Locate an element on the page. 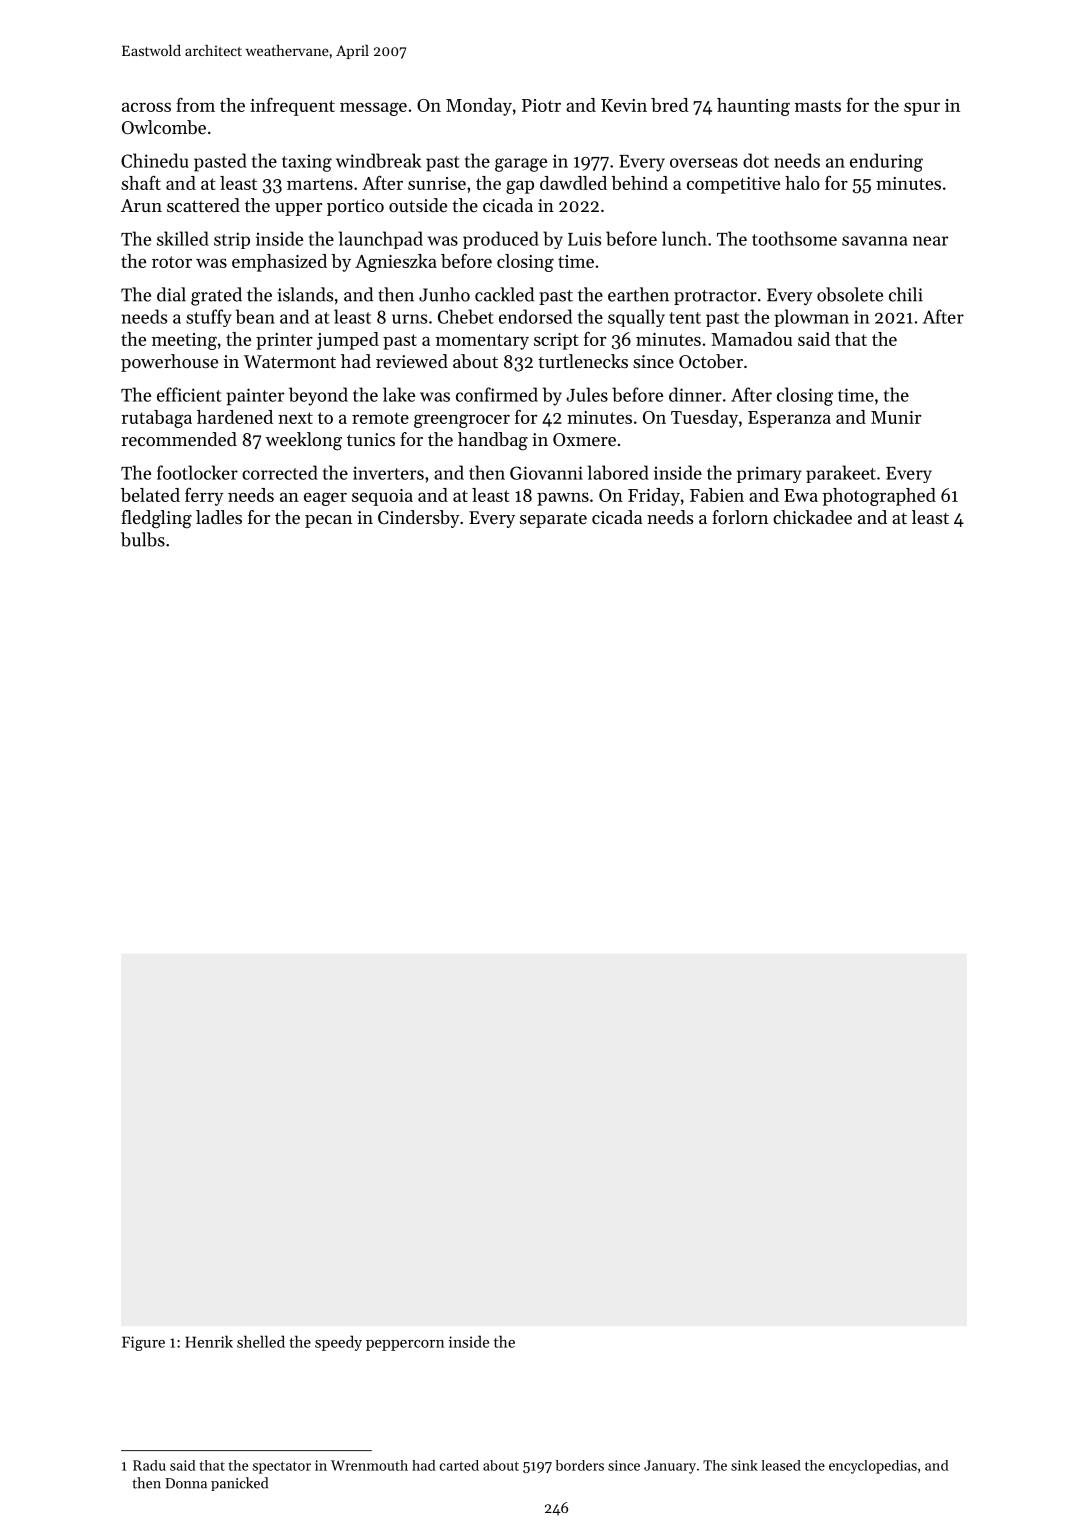 The width and height of the page is (1088, 1538). chickadee is located at coordinates (812, 517).
